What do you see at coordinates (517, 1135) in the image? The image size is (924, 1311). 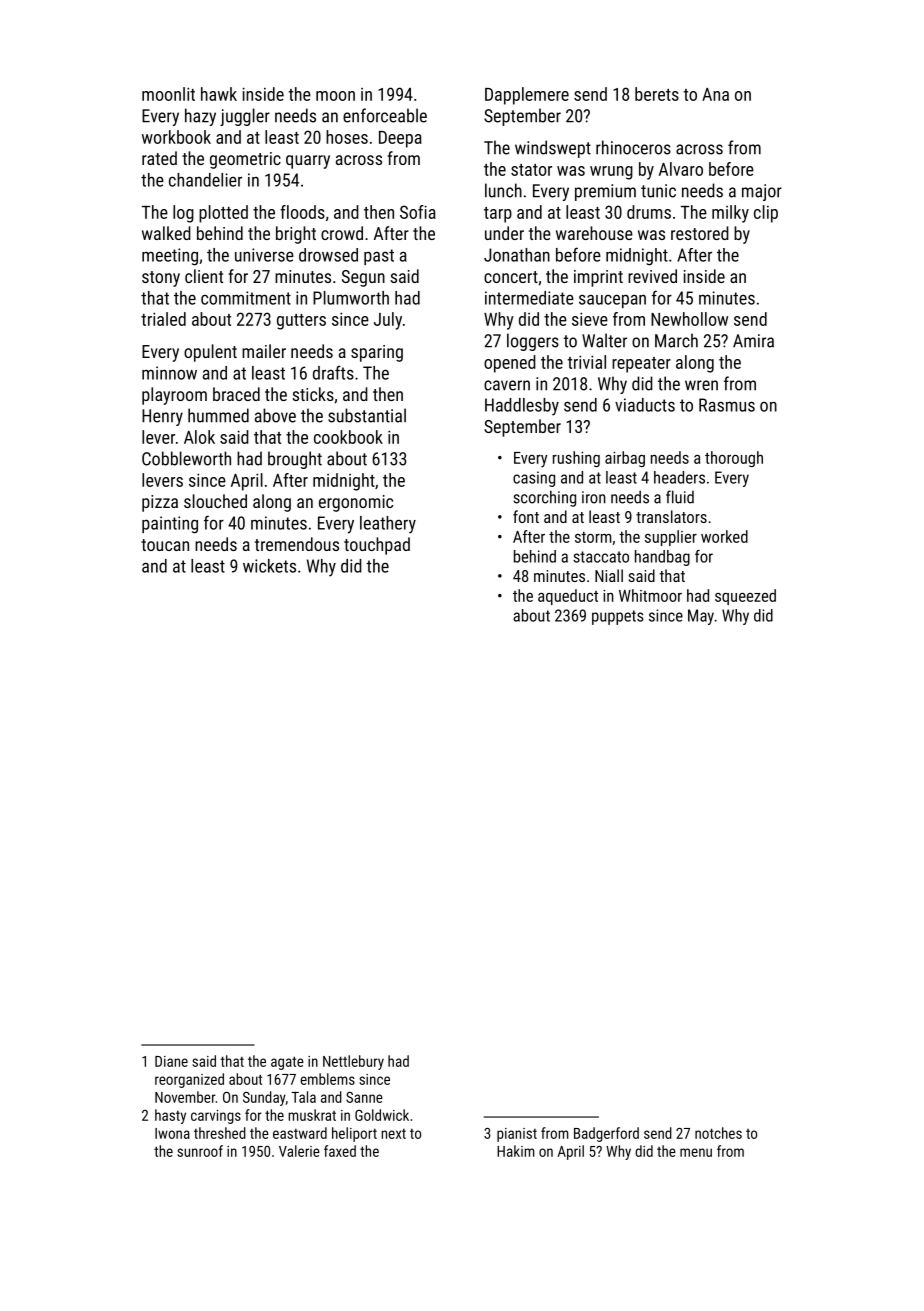 I see `pianist` at bounding box center [517, 1135].
